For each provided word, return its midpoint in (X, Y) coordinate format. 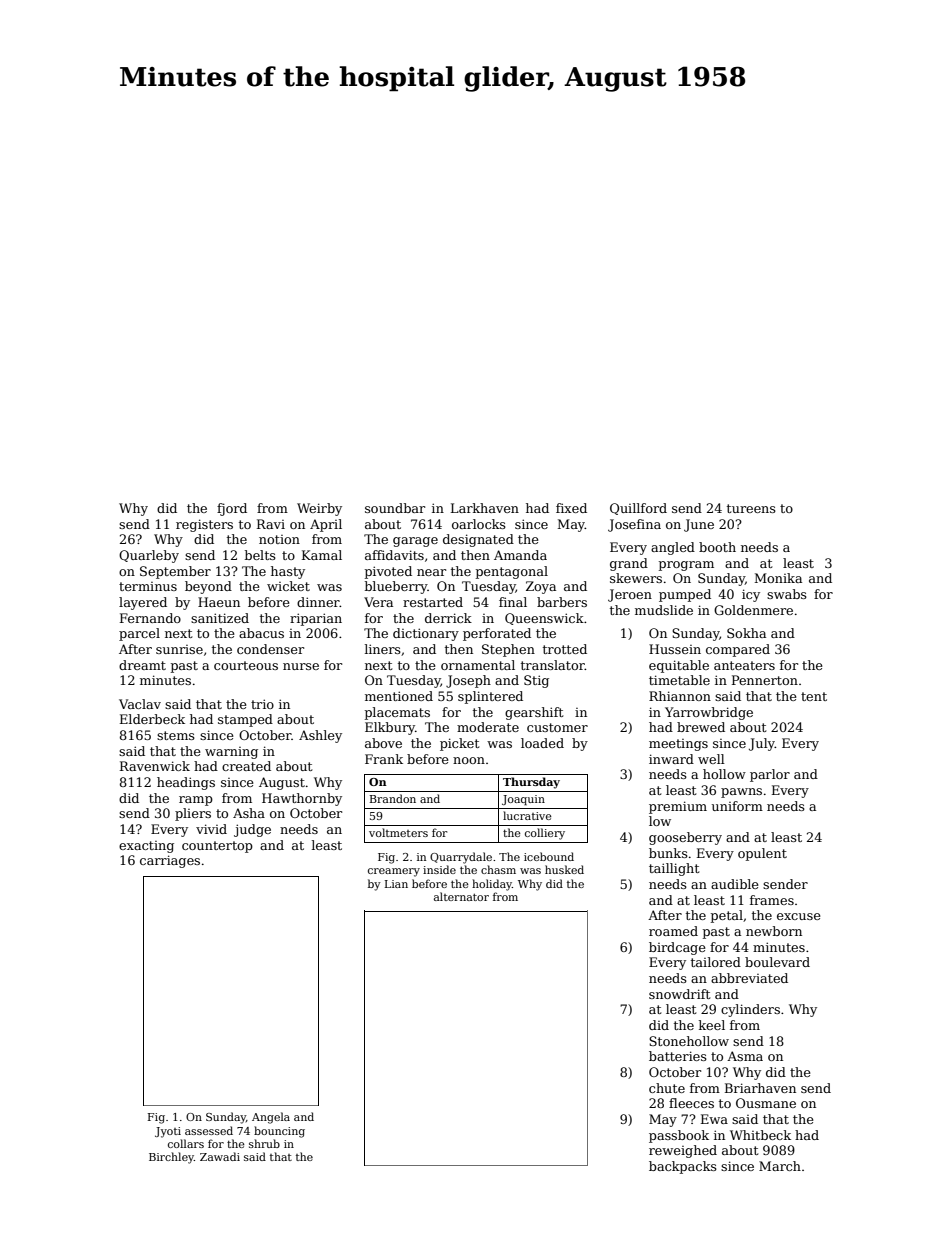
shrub (264, 1143)
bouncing (279, 1132)
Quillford (638, 509)
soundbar (395, 508)
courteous (246, 665)
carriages (170, 861)
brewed (701, 727)
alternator (461, 896)
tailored (716, 962)
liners (383, 649)
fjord (232, 509)
